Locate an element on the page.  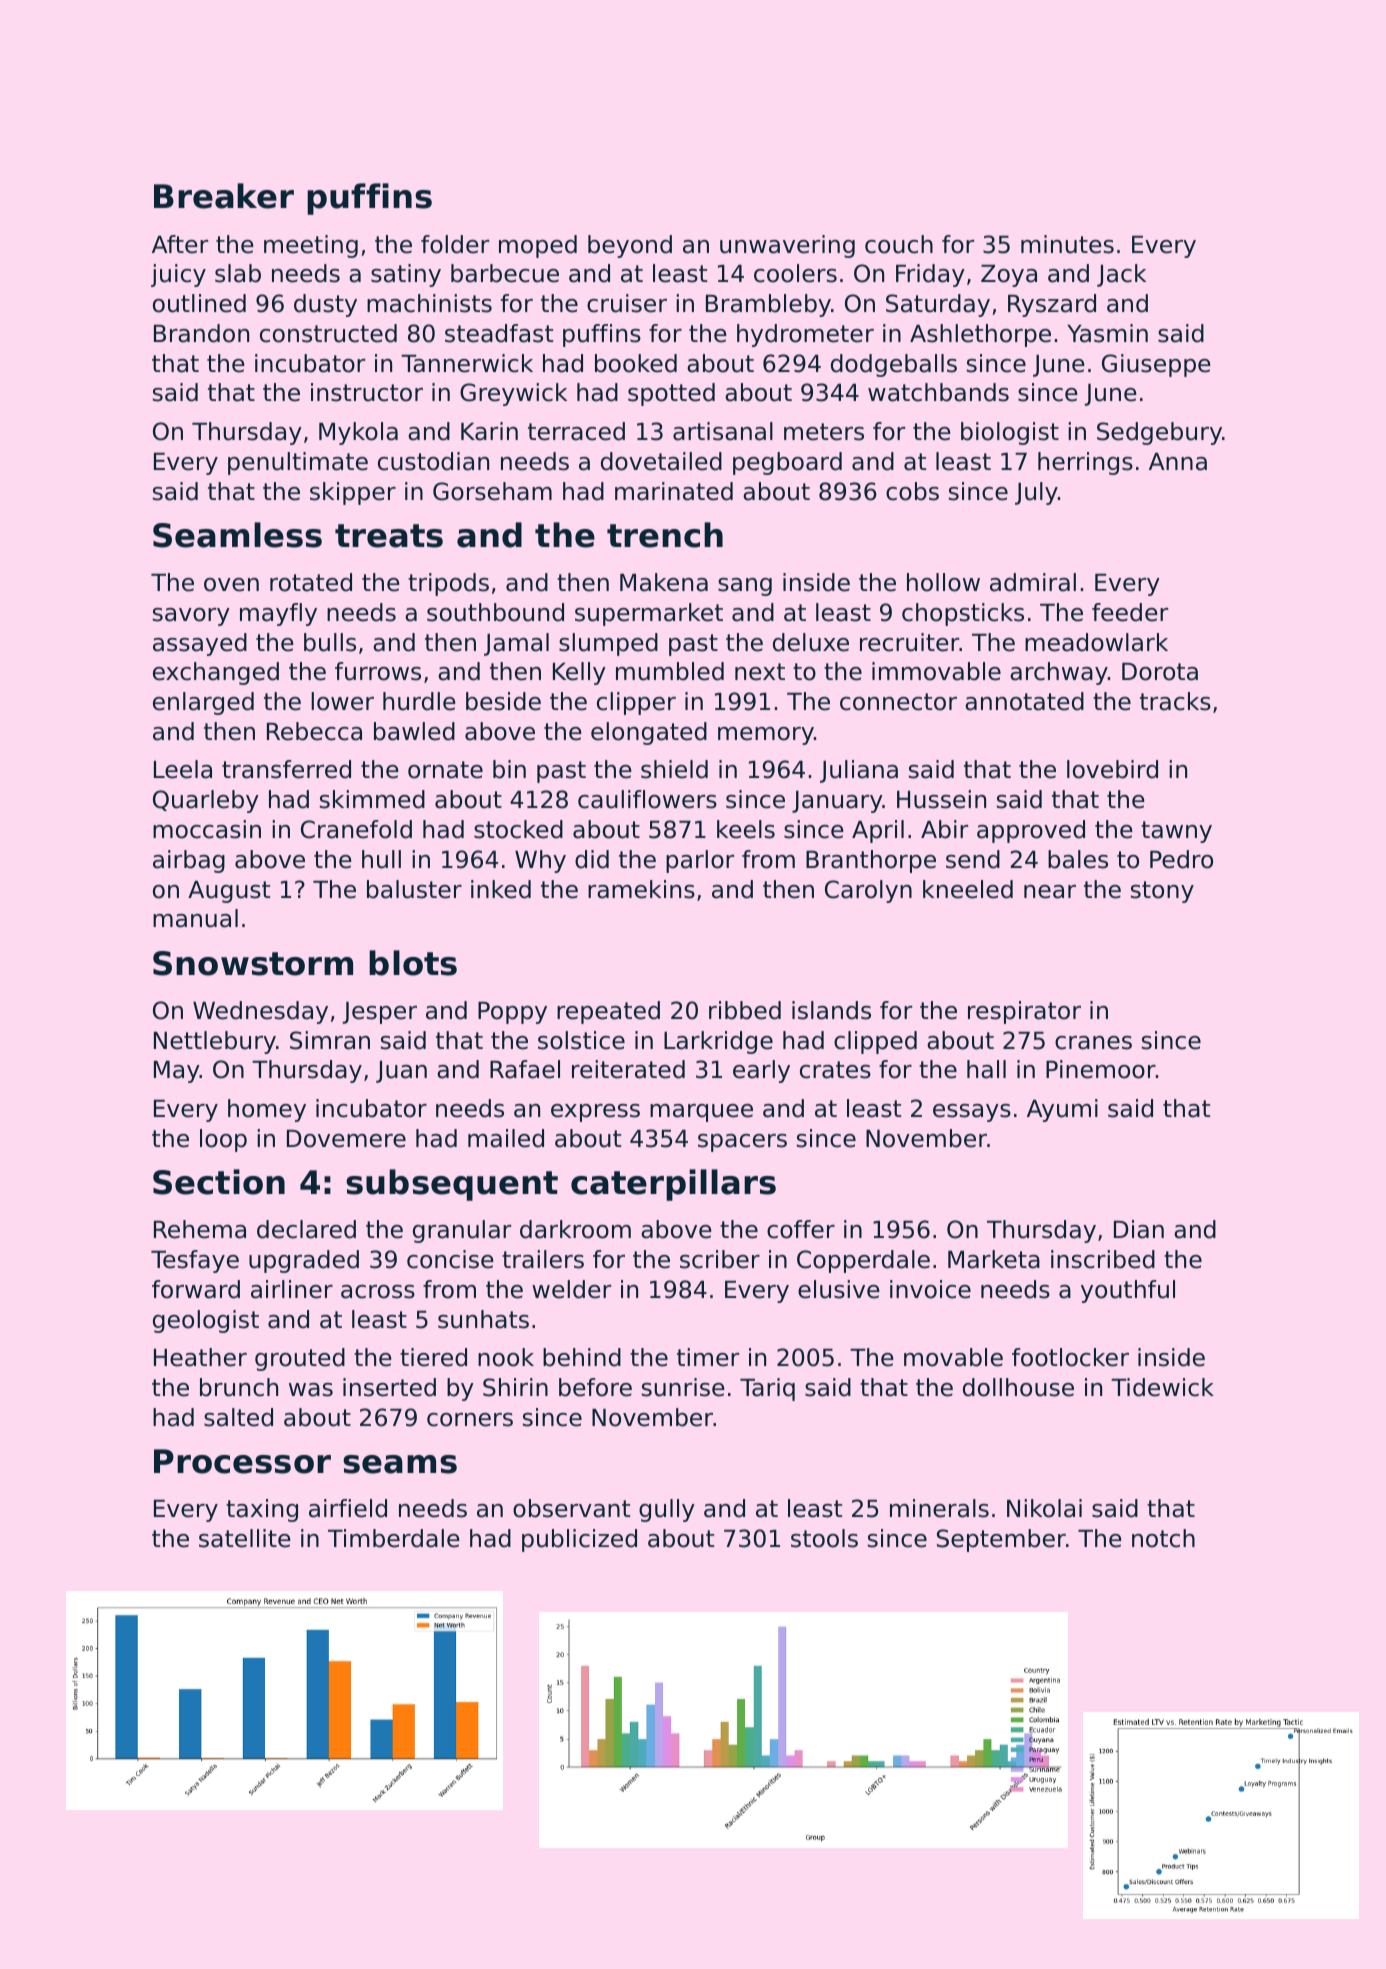
Tidewick is located at coordinates (1162, 1387).
